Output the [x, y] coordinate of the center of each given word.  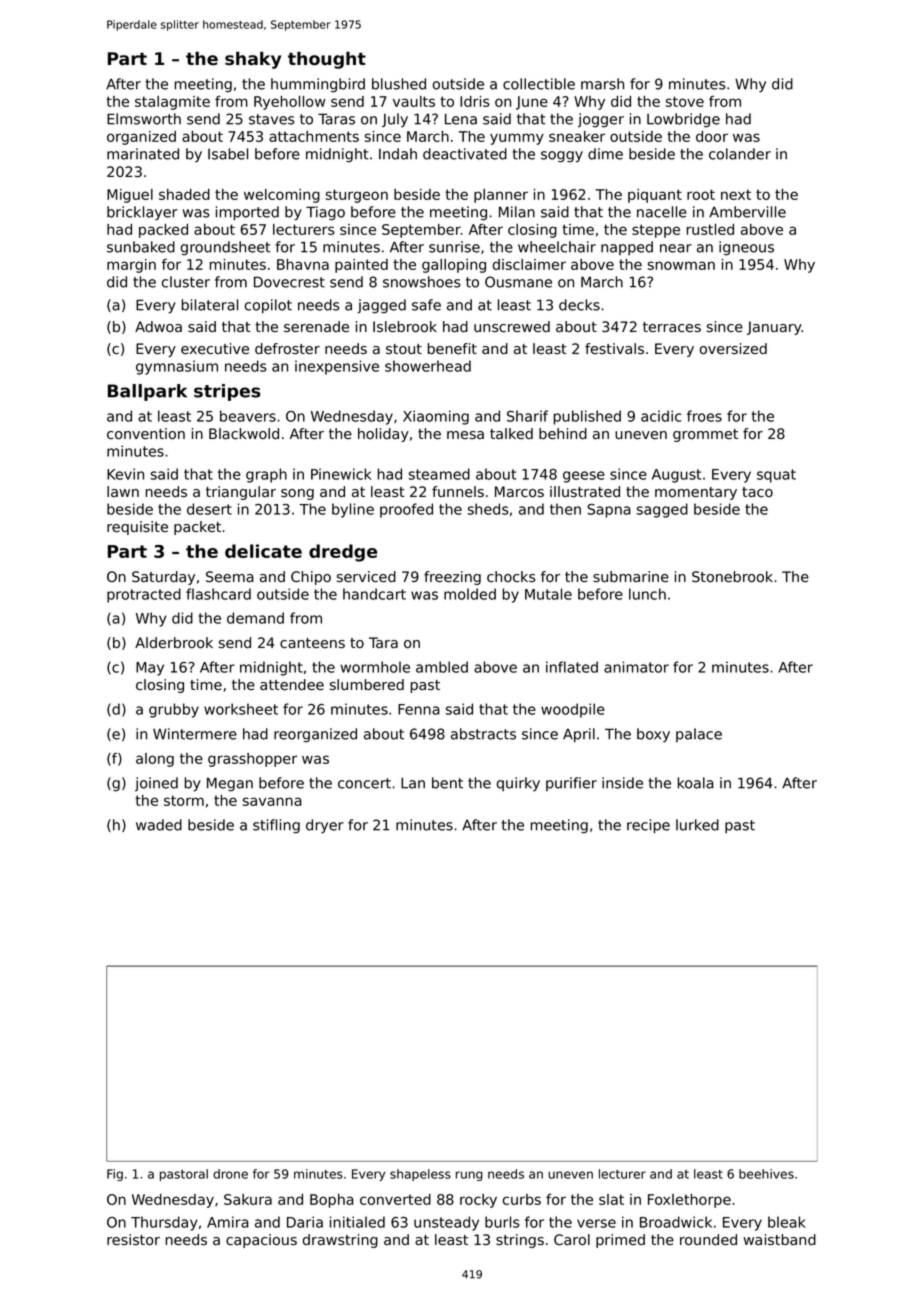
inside [622, 783]
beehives [766, 1174]
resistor [133, 1240]
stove [685, 101]
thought [327, 60]
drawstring [340, 1241]
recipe [648, 826]
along [155, 760]
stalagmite [172, 103]
